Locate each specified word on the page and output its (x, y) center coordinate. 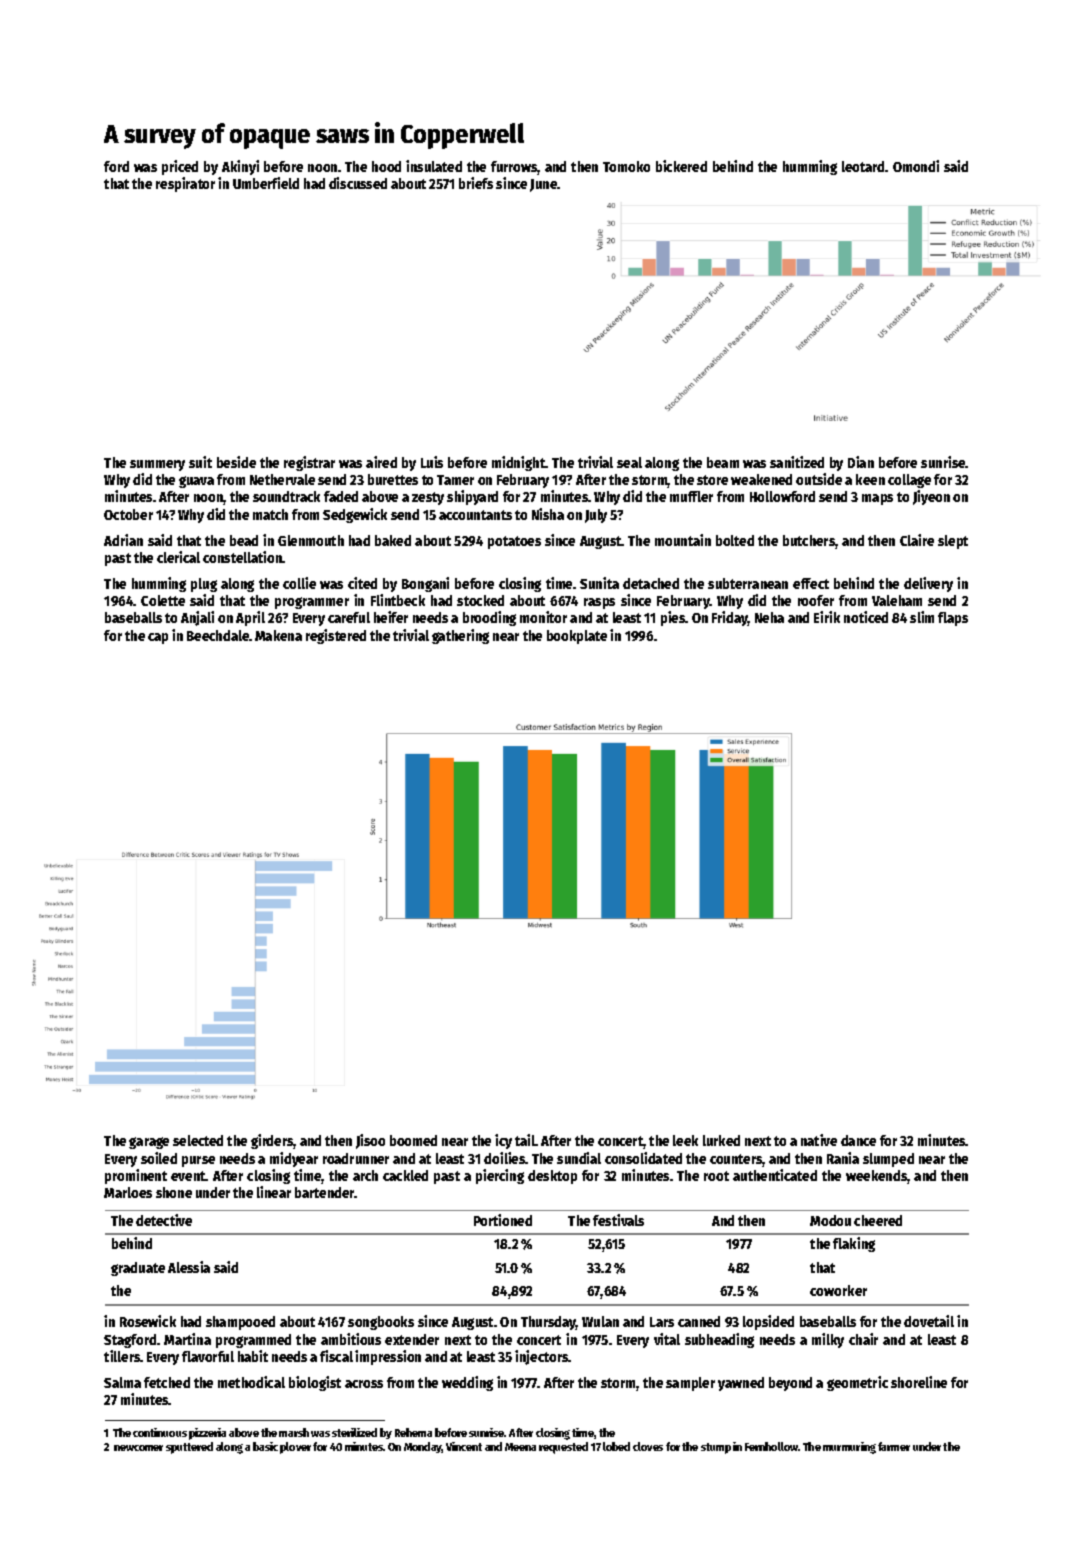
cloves (648, 1446)
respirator (185, 184)
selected (198, 1140)
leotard (864, 166)
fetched (167, 1382)
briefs (476, 183)
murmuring (849, 1448)
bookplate (577, 637)
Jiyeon (931, 497)
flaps (953, 619)
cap (158, 638)
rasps (599, 603)
